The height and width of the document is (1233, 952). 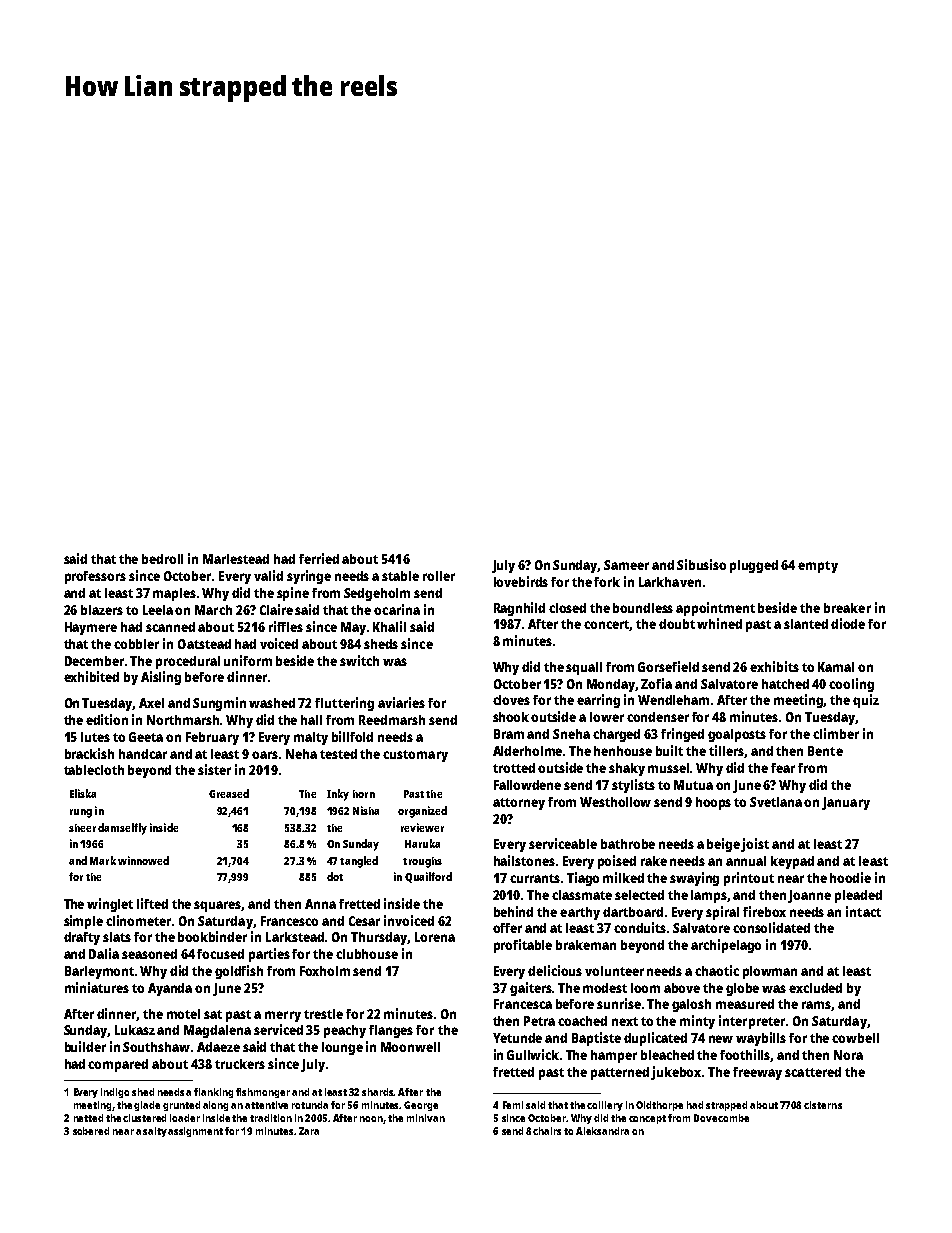 I want to click on goalposts, so click(x=737, y=735).
